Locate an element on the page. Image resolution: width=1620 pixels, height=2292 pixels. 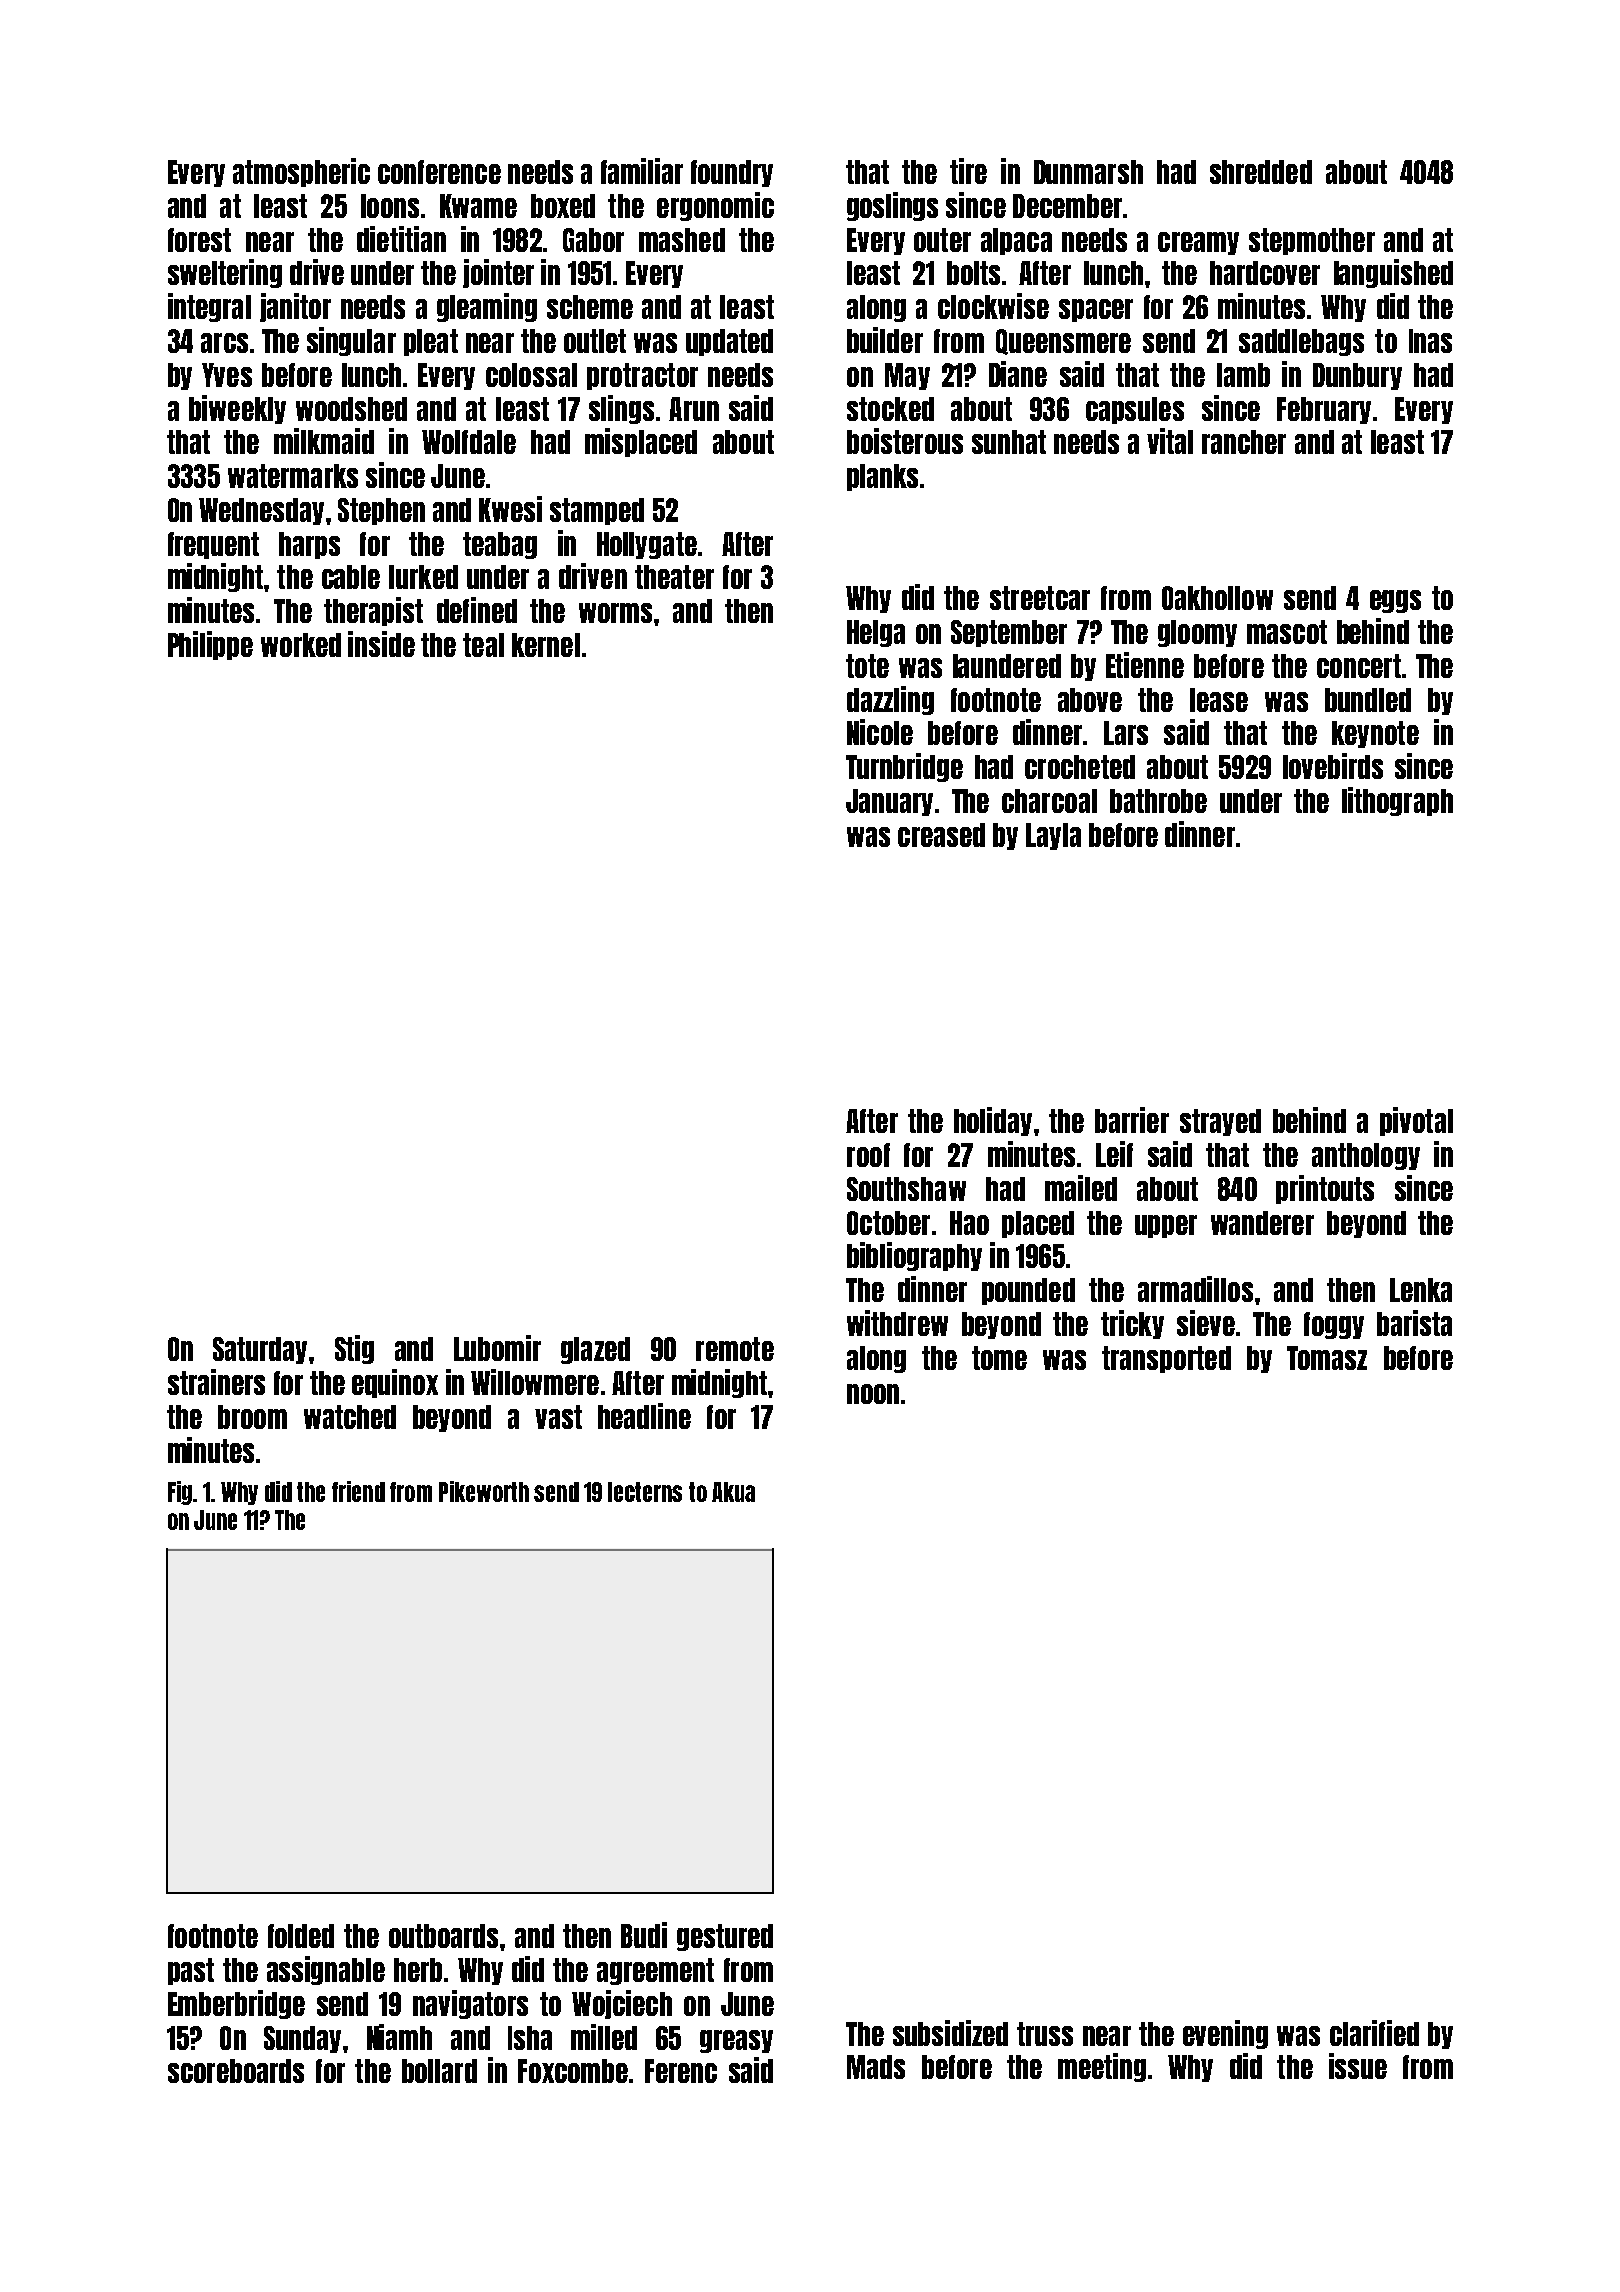
eggs is located at coordinates (1395, 601).
